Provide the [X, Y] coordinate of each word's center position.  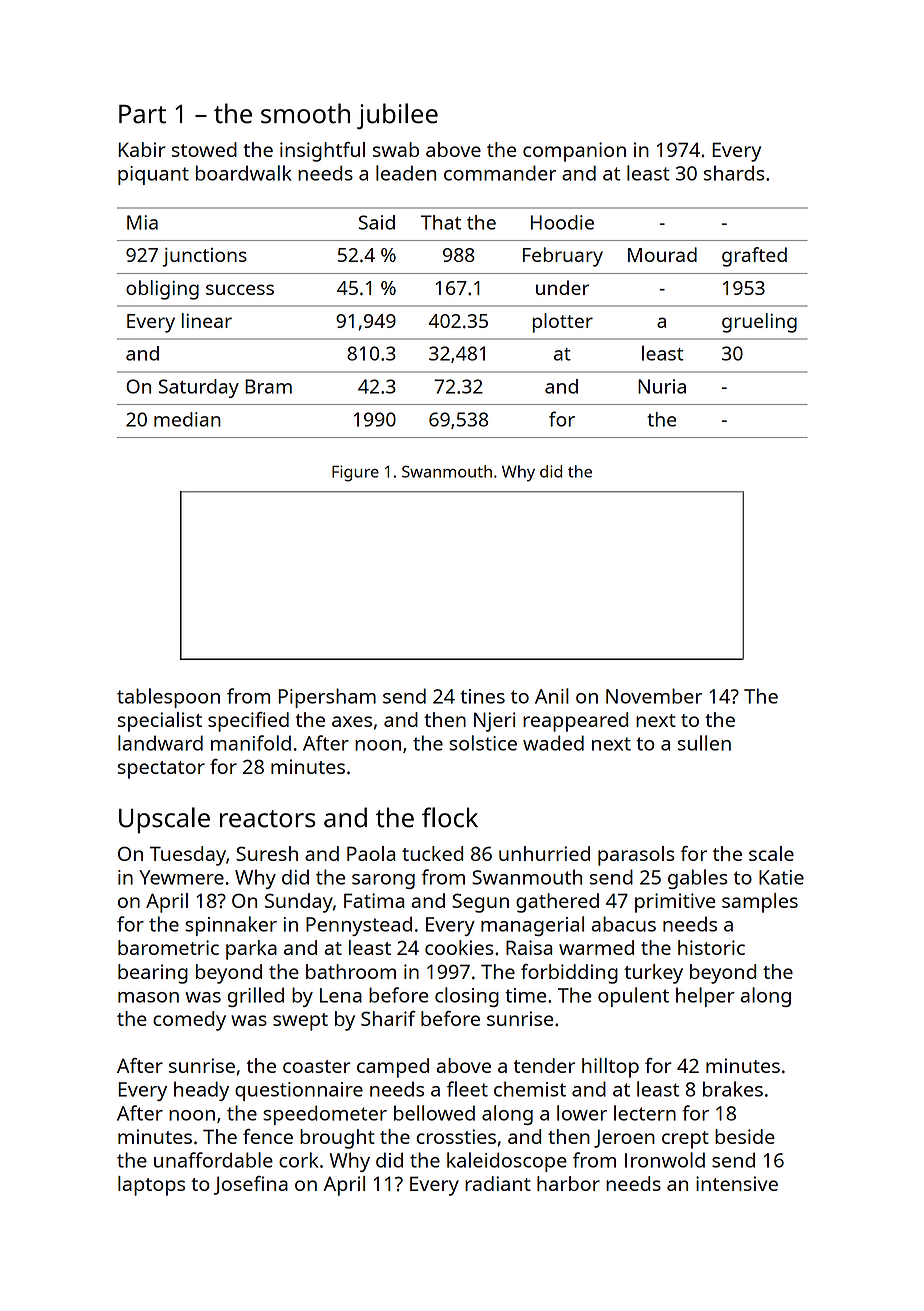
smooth [305, 113]
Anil [552, 696]
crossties [456, 1136]
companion [574, 152]
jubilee [397, 116]
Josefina [251, 1185]
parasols [636, 856]
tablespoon [168, 698]
